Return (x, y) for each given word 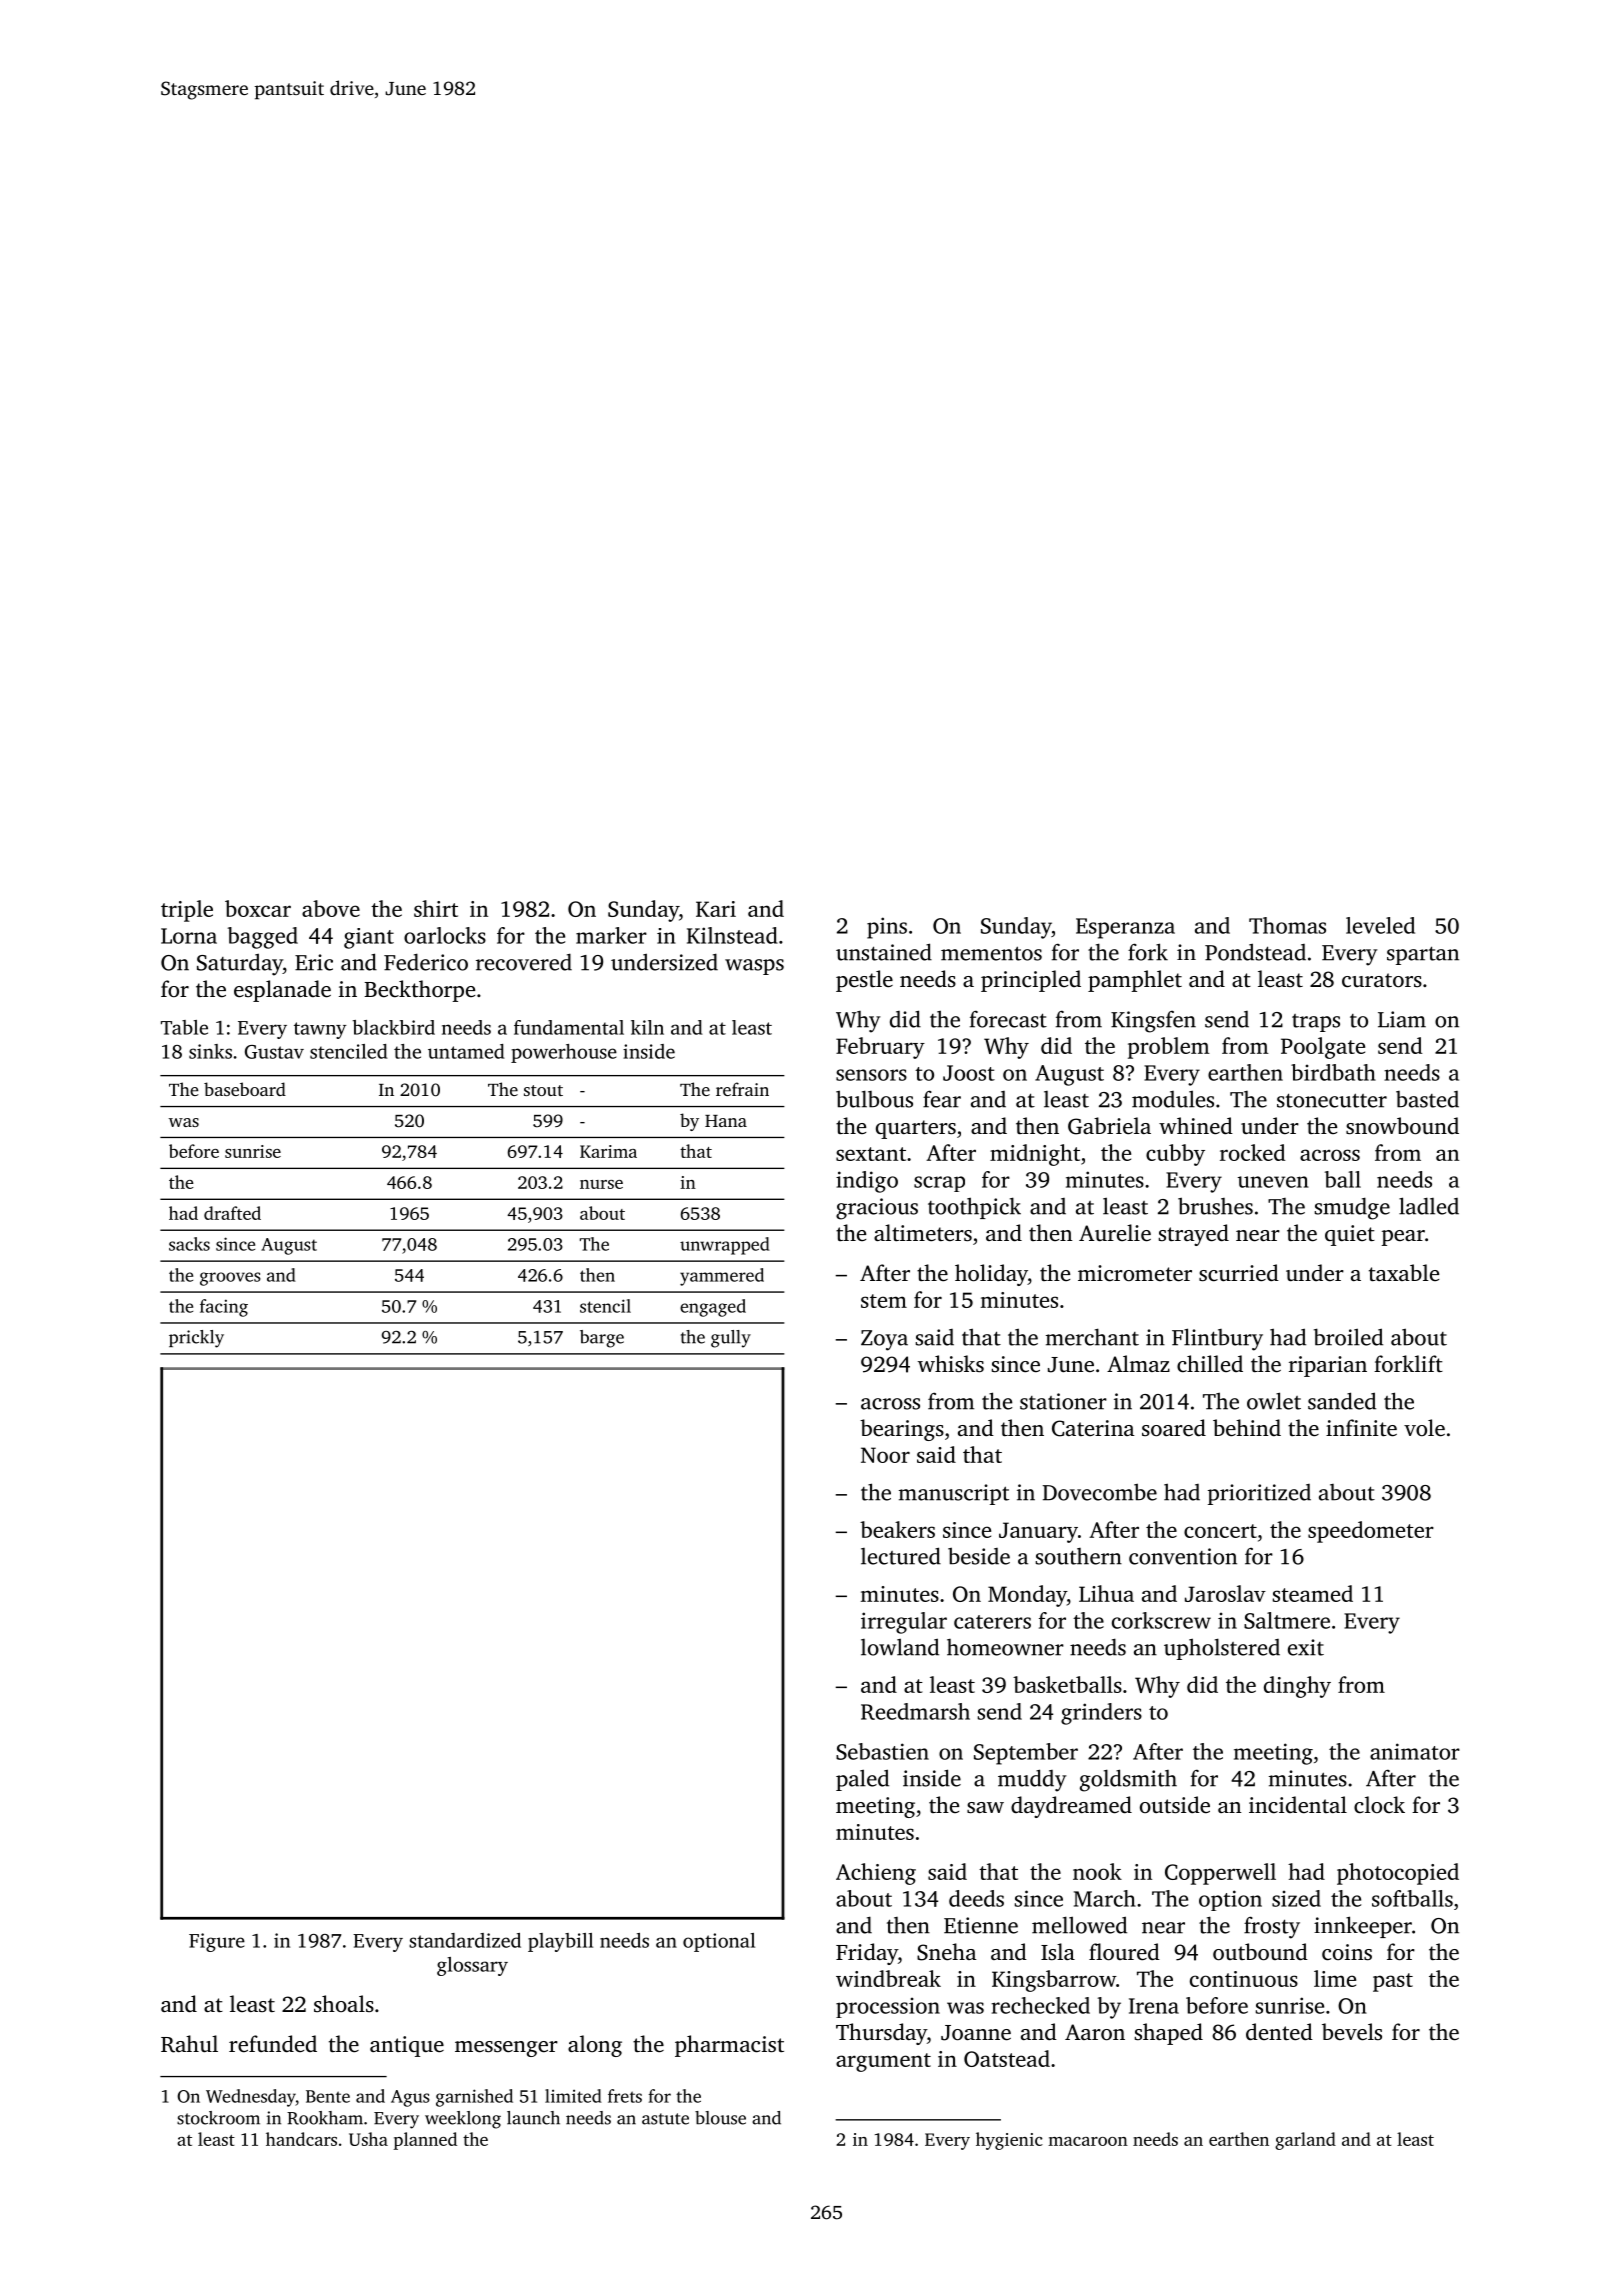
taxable (1404, 1272)
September (1026, 1754)
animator (1415, 1751)
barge (602, 1339)
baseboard (245, 1089)
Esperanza (1125, 928)
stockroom (218, 2118)
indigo (867, 1182)
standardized (465, 1940)
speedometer (1371, 1532)
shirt (436, 908)
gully (731, 1339)
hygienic (1009, 2141)
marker (611, 935)
